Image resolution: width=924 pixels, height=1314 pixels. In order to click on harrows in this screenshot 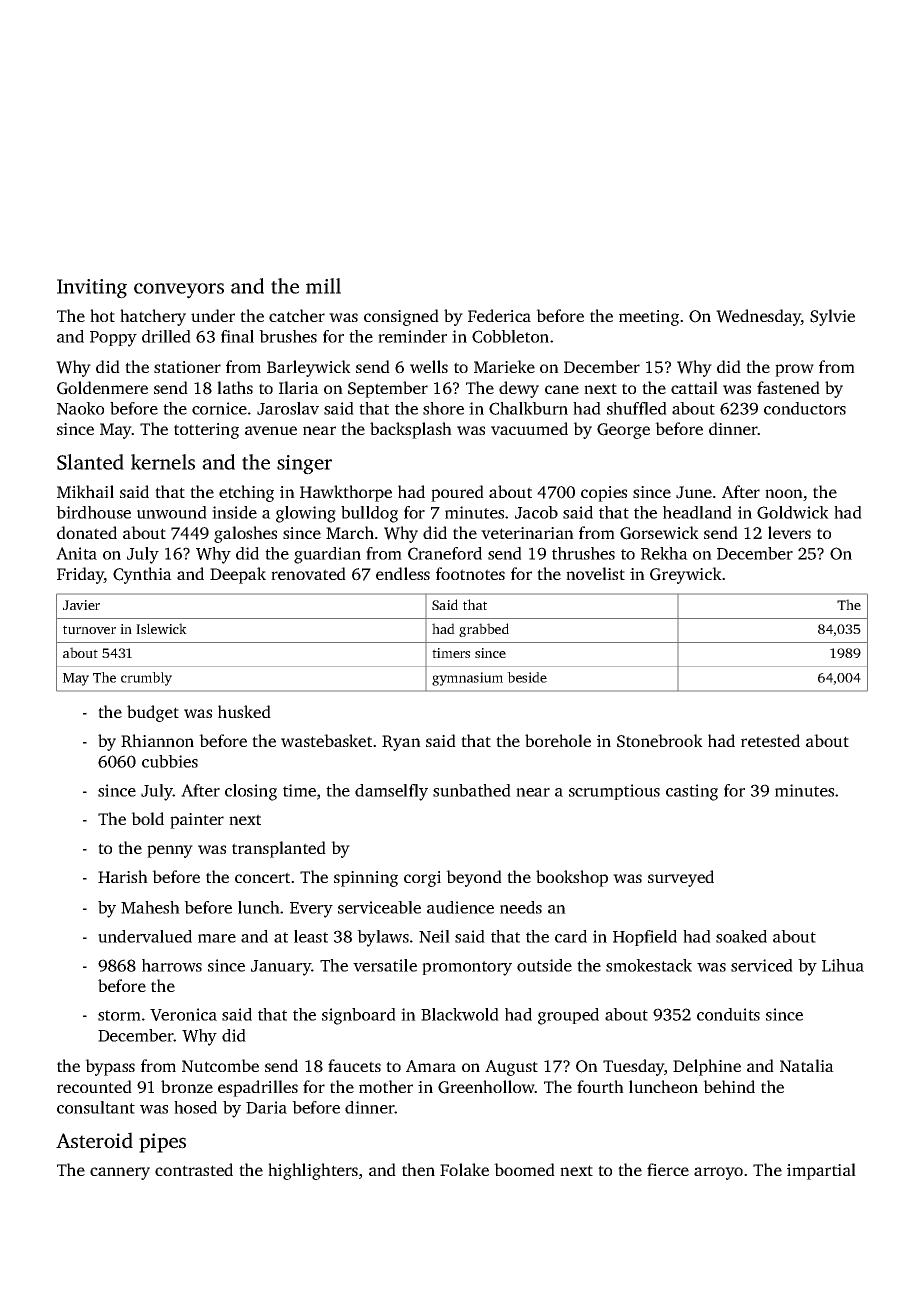, I will do `click(172, 965)`.
